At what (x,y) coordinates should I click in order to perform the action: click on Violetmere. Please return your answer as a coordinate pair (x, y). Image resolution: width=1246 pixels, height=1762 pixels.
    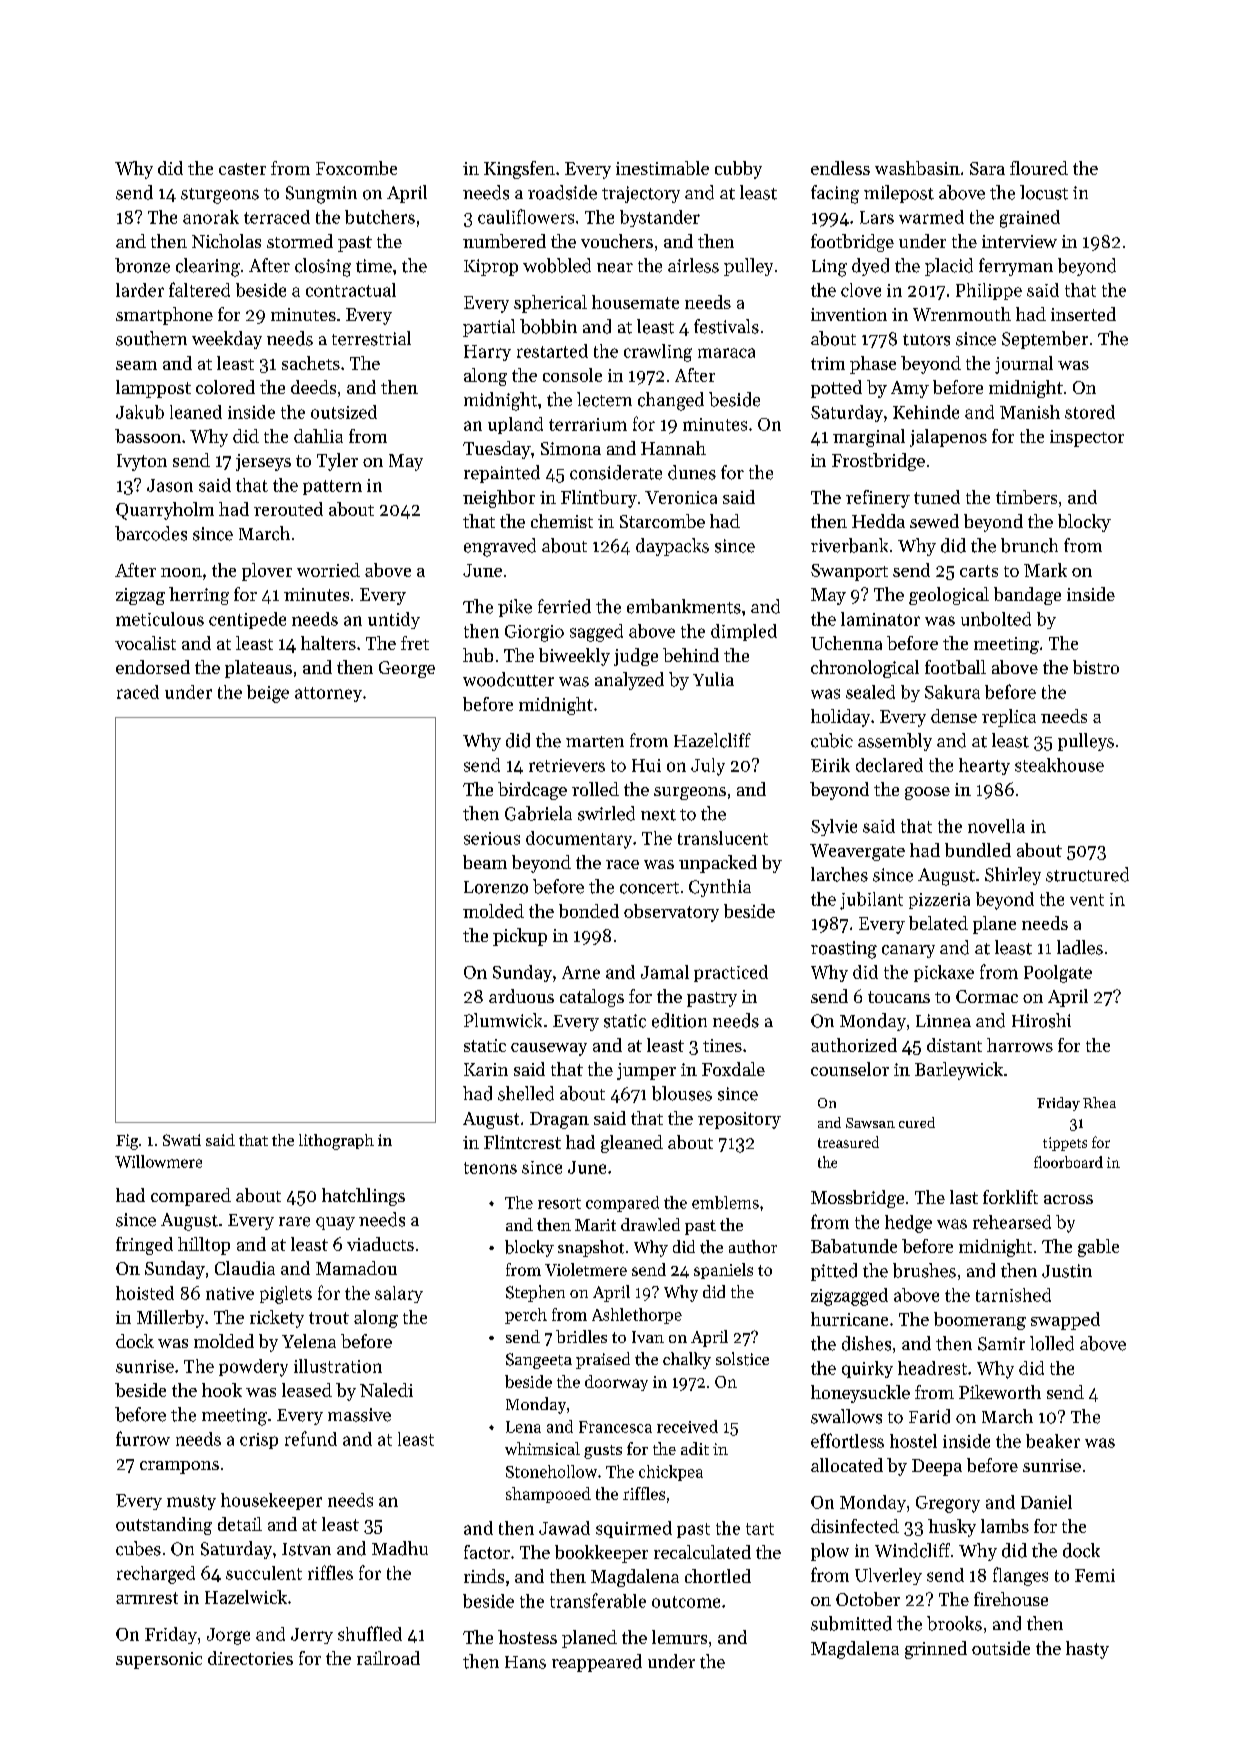
    Looking at the image, I should click on (586, 1269).
